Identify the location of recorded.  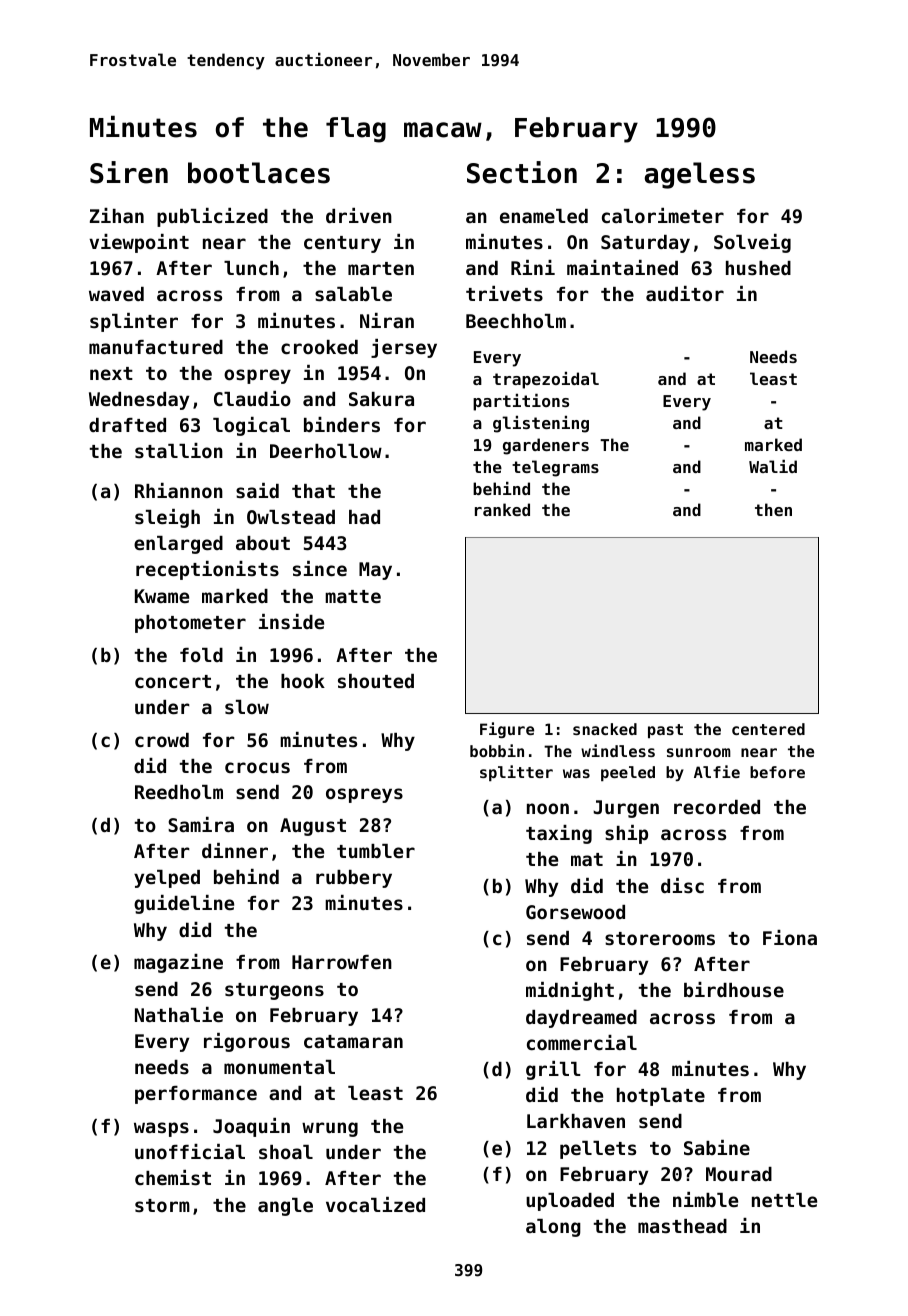
(717, 807).
